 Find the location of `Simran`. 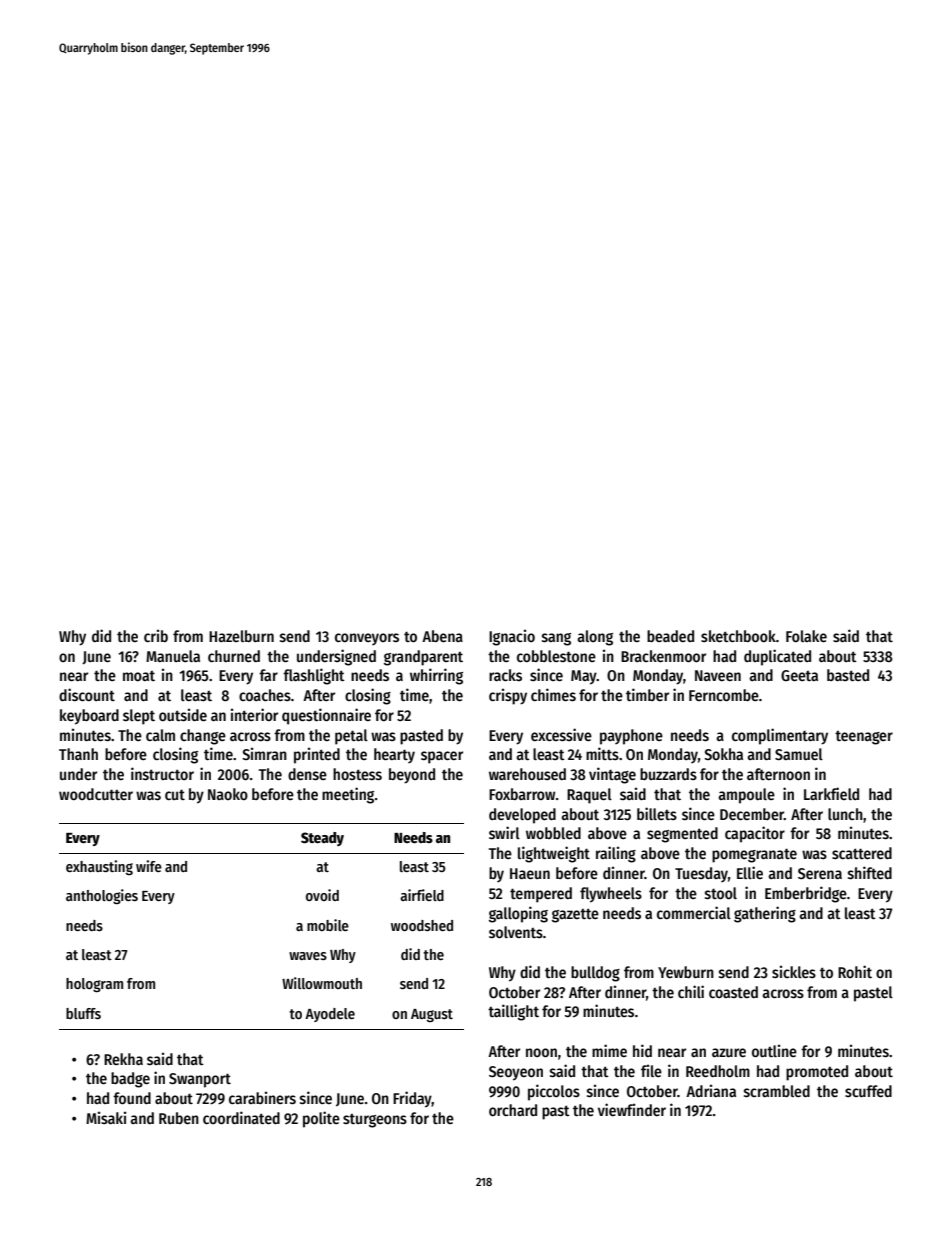

Simran is located at coordinates (264, 753).
